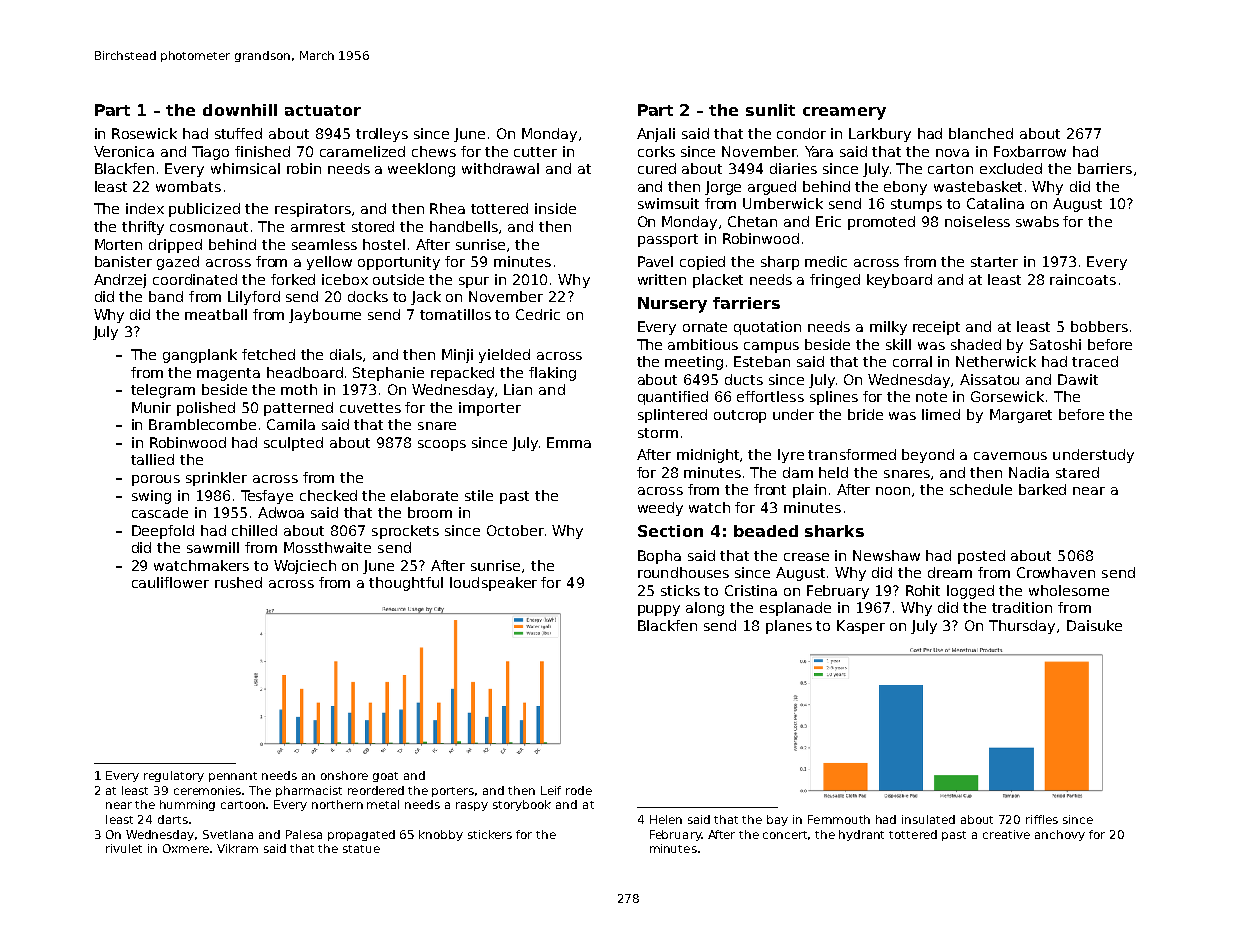 The height and width of the page is (952, 1233). I want to click on Bramblecombe, so click(202, 424).
